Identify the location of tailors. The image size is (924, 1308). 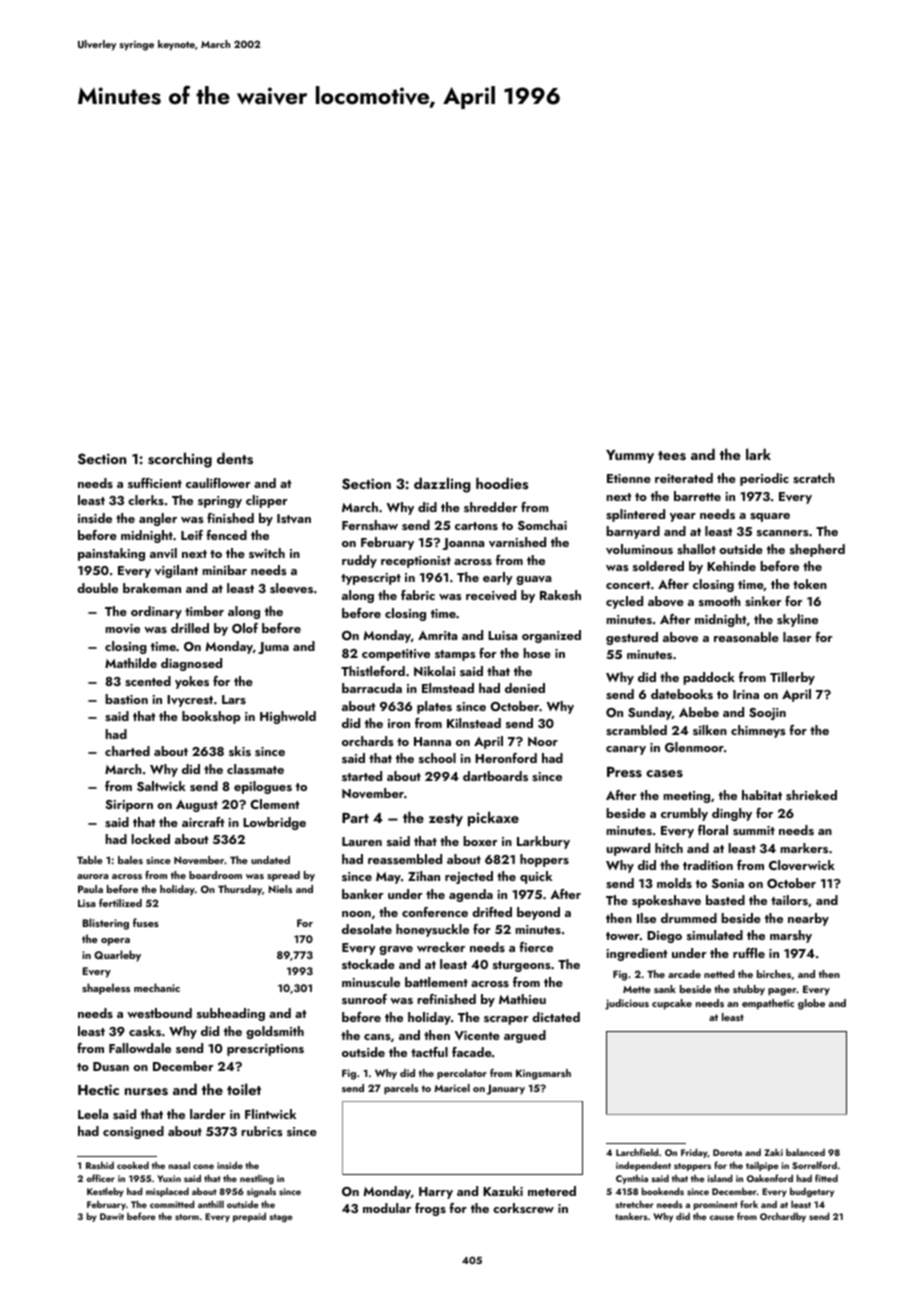
(789, 900).
